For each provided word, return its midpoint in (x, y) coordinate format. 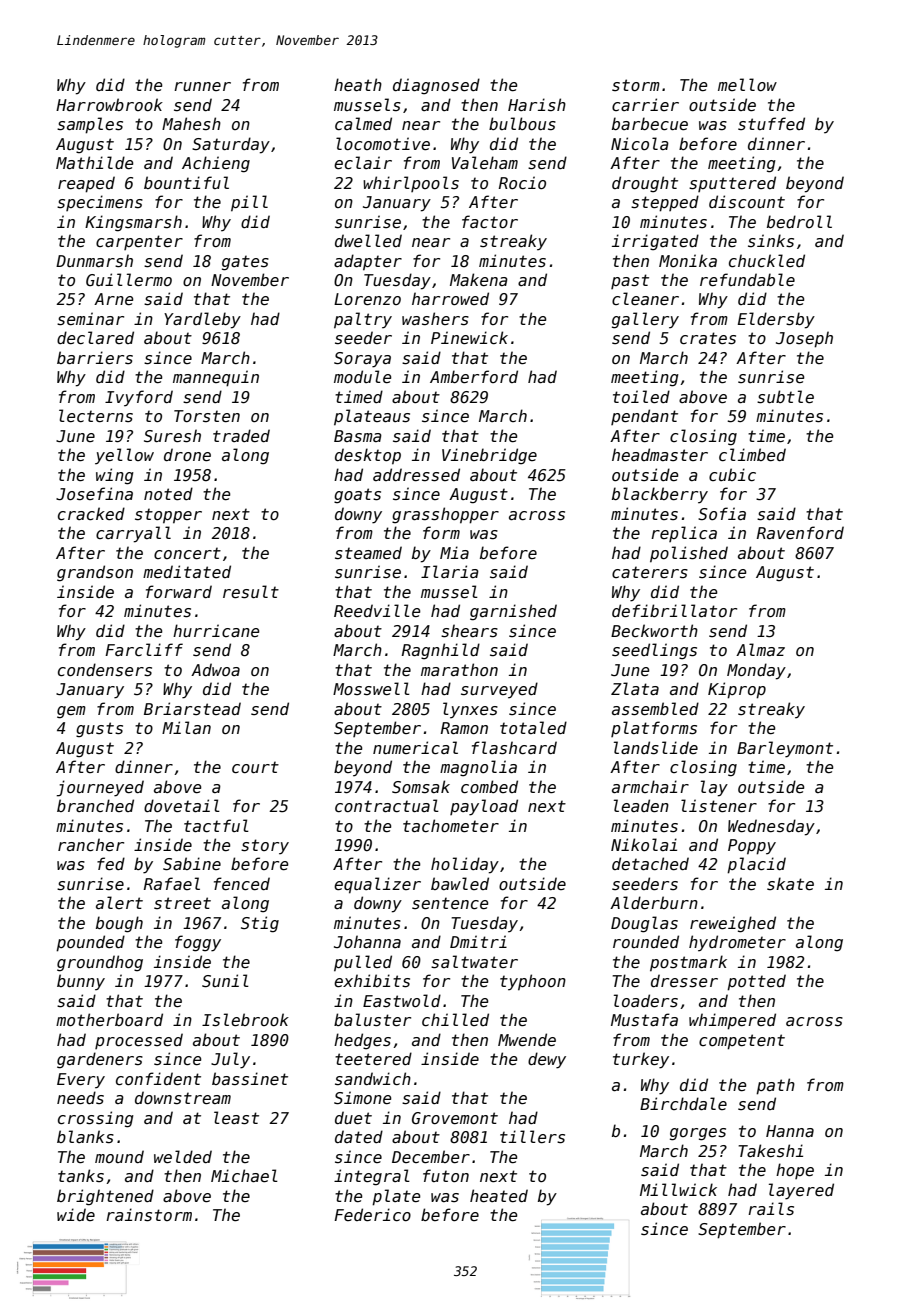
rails (771, 1209)
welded (183, 1157)
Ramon (464, 728)
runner (202, 86)
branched (95, 805)
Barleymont (785, 749)
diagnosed (436, 86)
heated (499, 1196)
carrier (645, 104)
